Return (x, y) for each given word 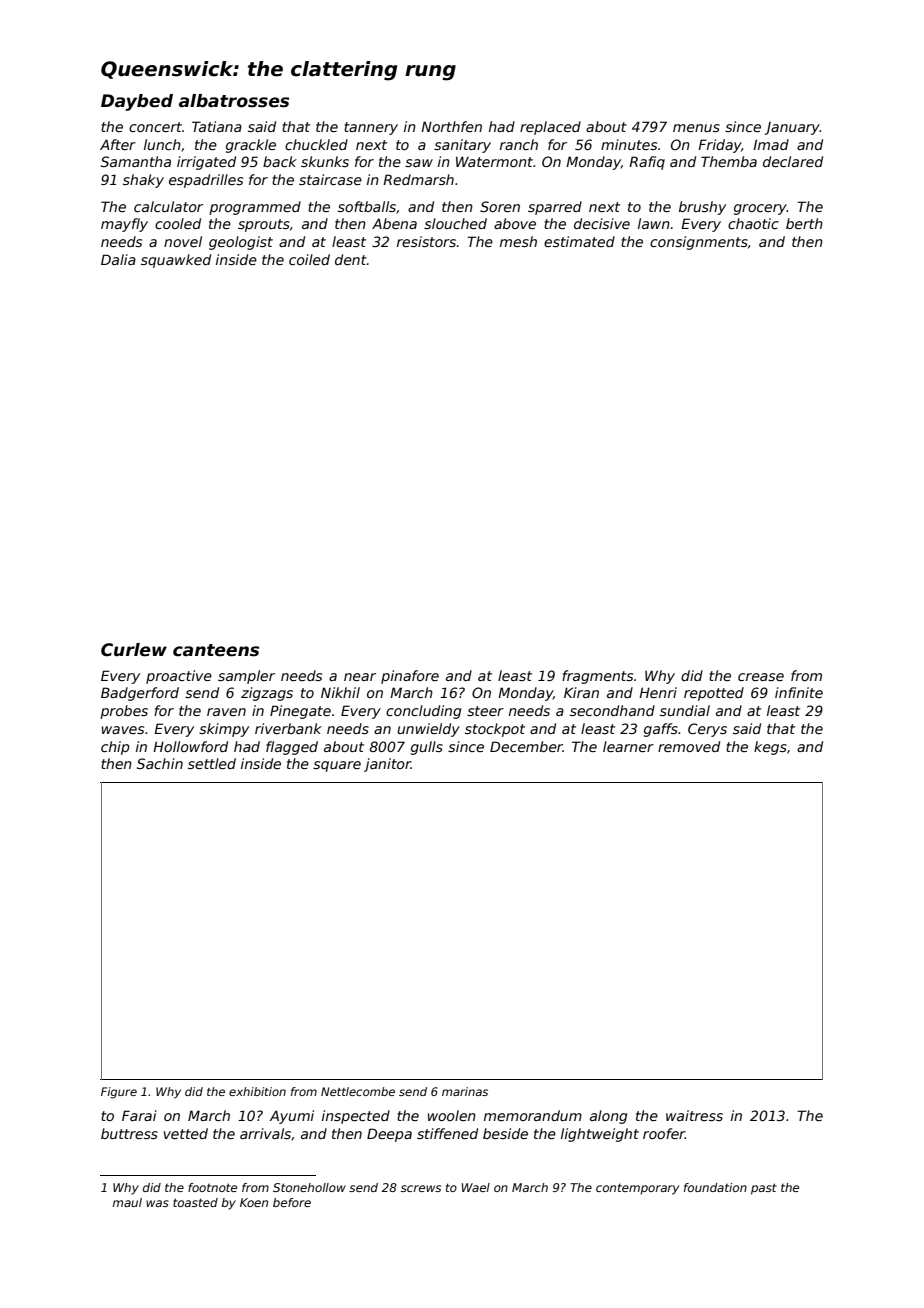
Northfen (451, 126)
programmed (255, 208)
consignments (699, 243)
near (360, 677)
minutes (629, 144)
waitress (694, 1115)
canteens (216, 650)
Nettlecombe (358, 1091)
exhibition (257, 1091)
